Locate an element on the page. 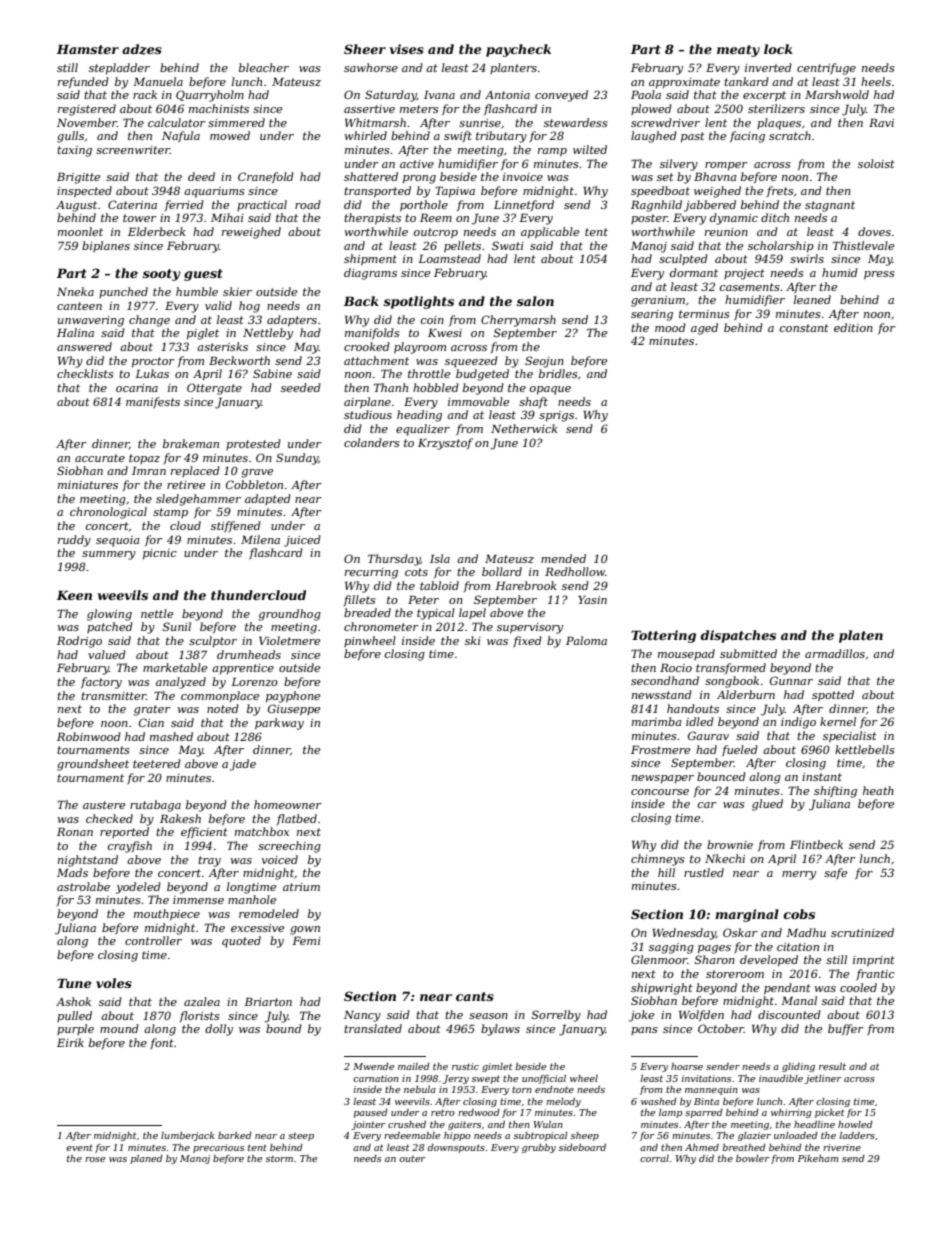  mousepad is located at coordinates (686, 654).
